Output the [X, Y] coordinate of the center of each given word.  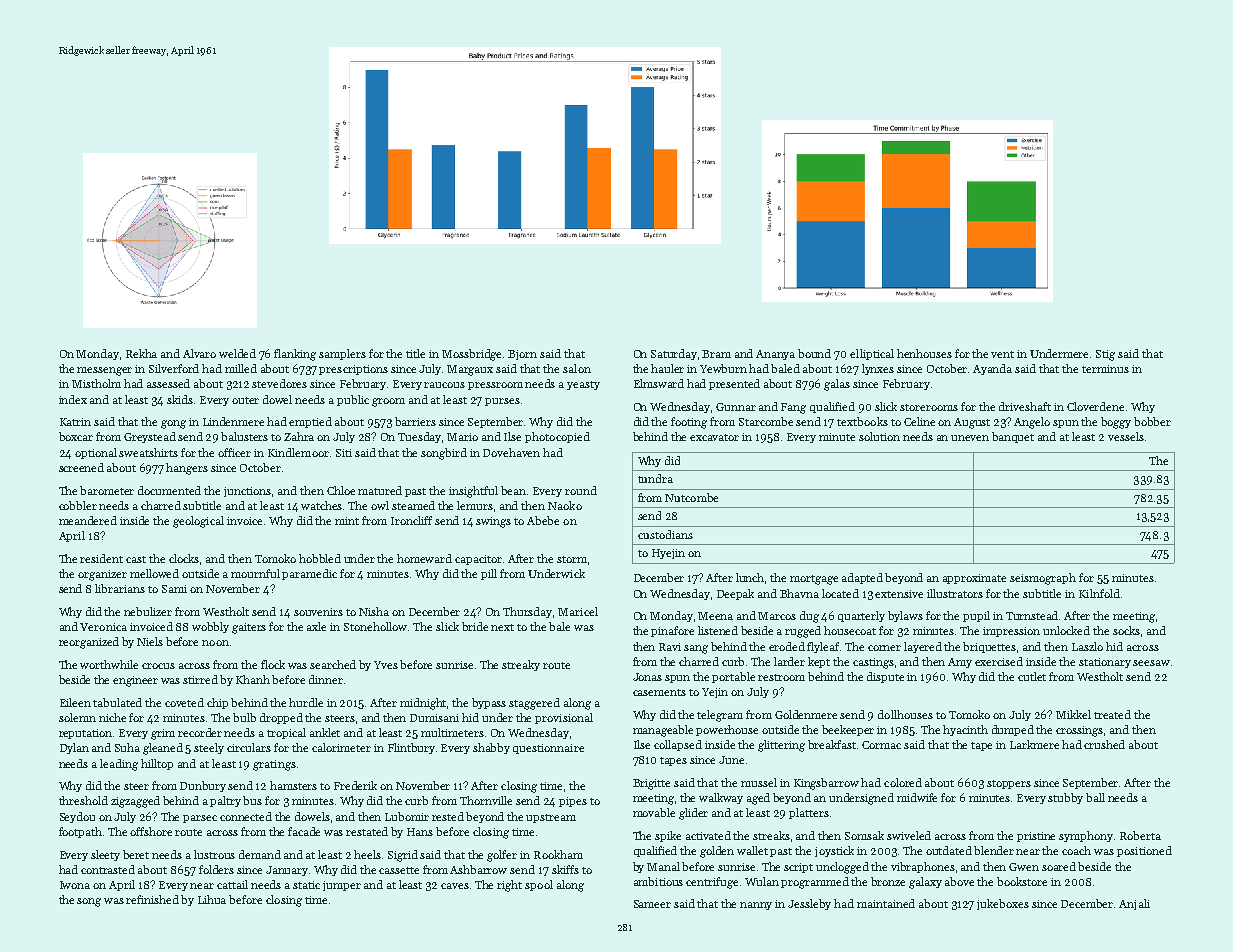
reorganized [89, 643]
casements [659, 692]
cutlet [1032, 676]
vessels [1126, 436]
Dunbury [203, 786]
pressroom [495, 386]
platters [809, 813]
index [73, 399]
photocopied [557, 437]
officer [234, 452]
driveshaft [1025, 406]
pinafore [672, 631]
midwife [917, 797]
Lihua [212, 899]
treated [1112, 714]
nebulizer [148, 611]
